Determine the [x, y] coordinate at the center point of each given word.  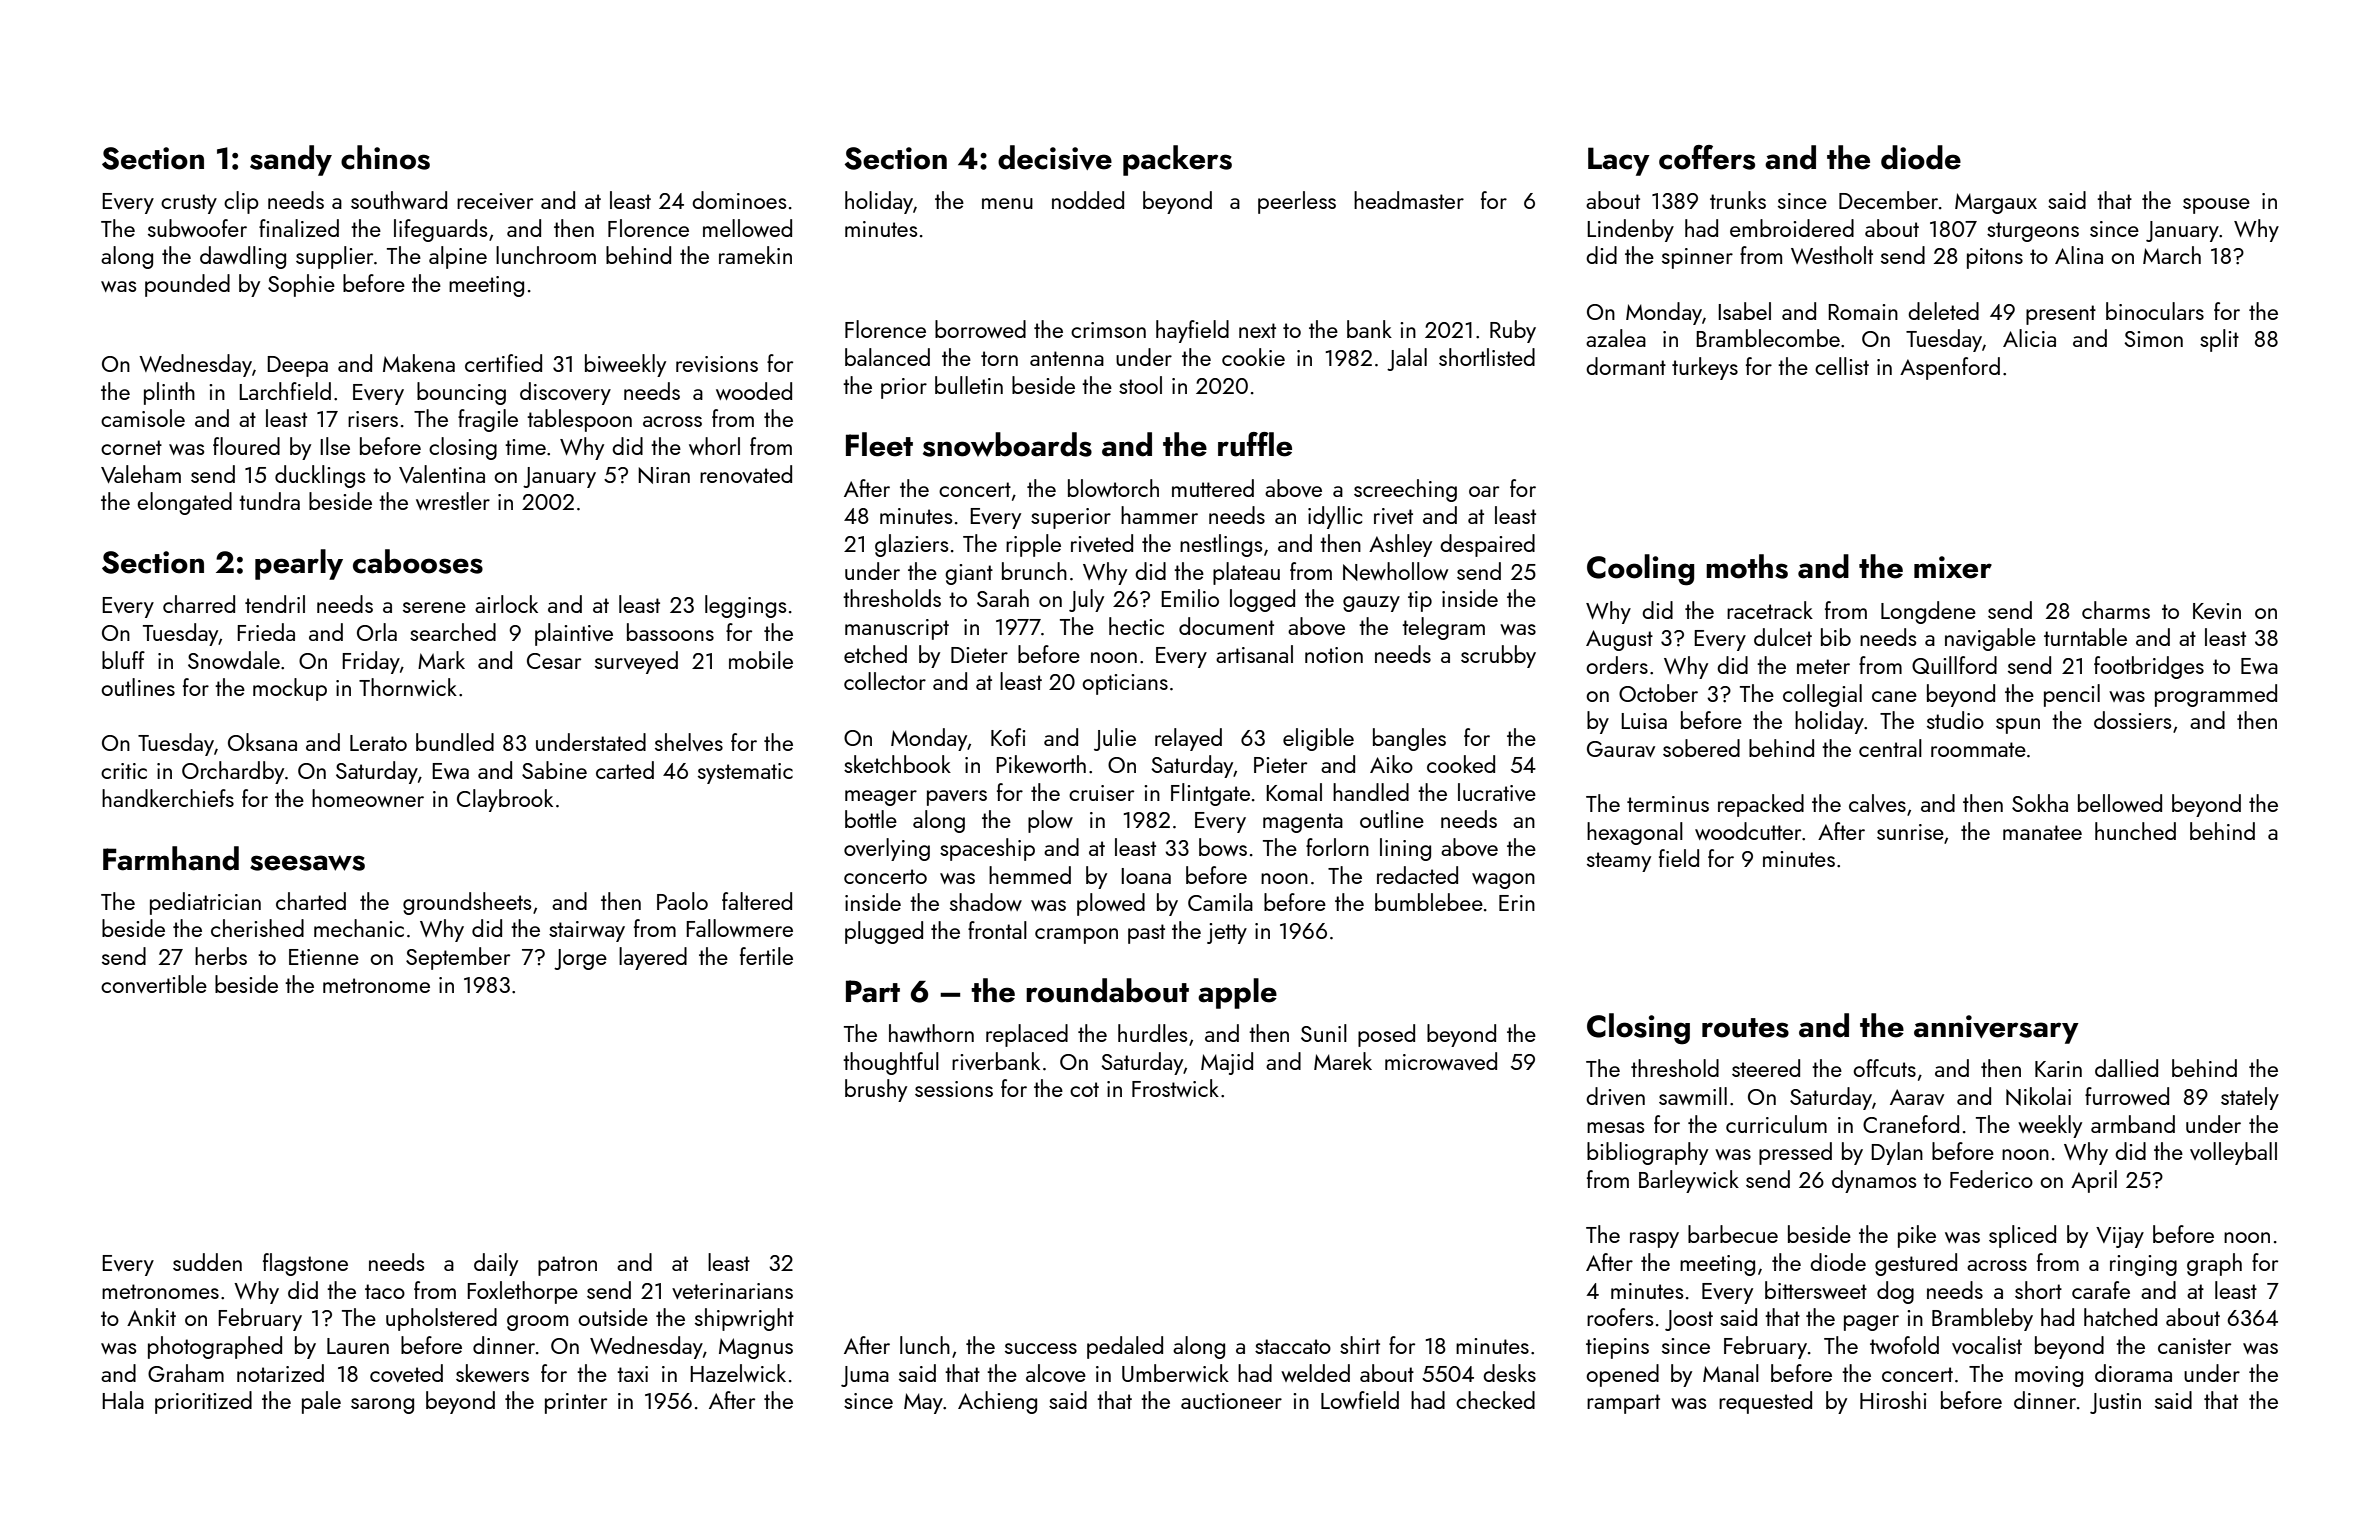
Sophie [301, 285]
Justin [2115, 1403]
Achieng [997, 1402]
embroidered [1792, 228]
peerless [1297, 202]
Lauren [358, 1346]
